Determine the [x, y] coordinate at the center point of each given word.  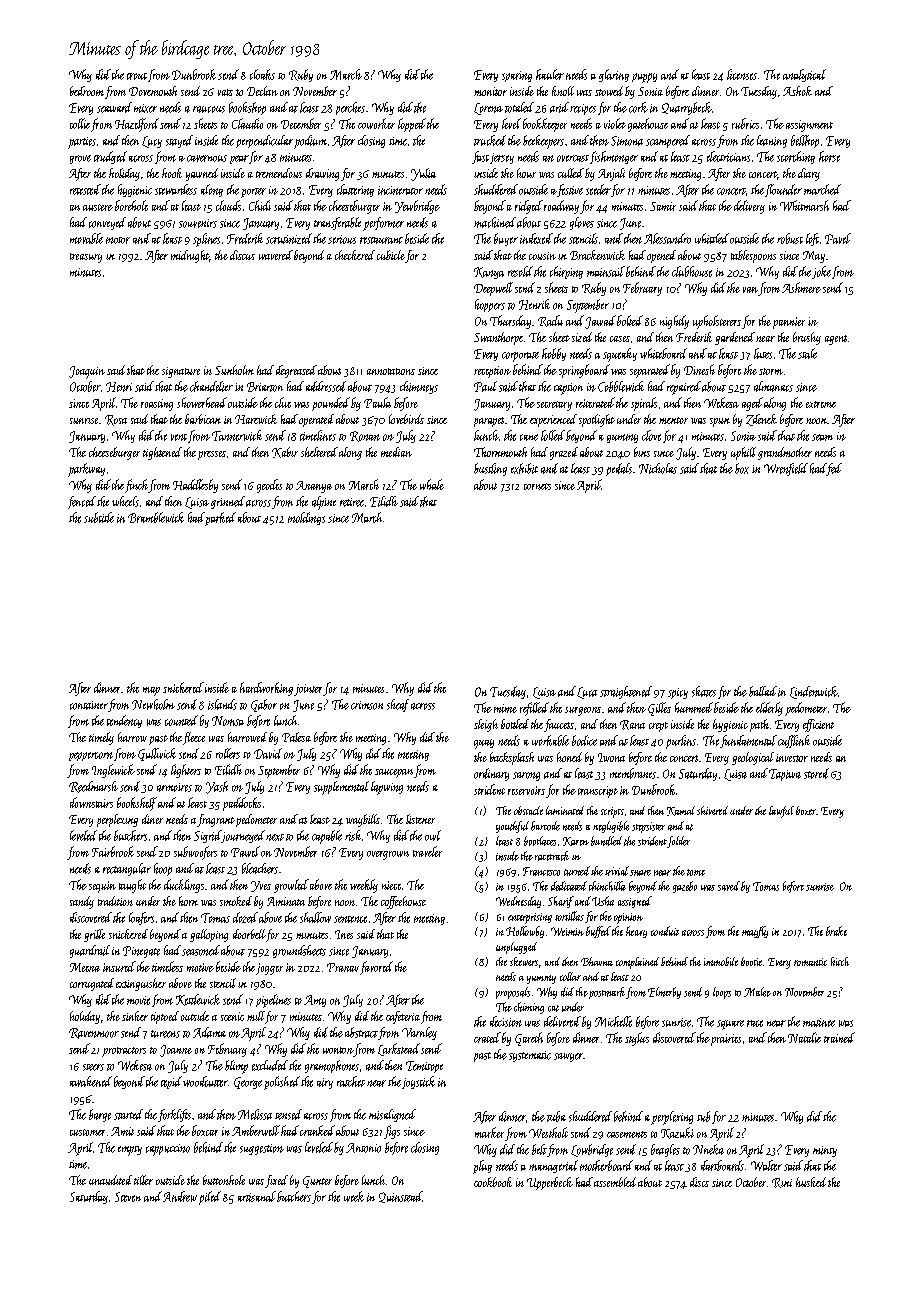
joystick [418, 1082]
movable [86, 238]
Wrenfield [786, 469]
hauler [550, 74]
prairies [726, 1040]
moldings [306, 518]
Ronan [365, 436]
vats [225, 92]
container [89, 705]
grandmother [785, 453]
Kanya [489, 273]
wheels [125, 501]
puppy [644, 78]
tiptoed [165, 1017]
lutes [763, 353]
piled [210, 1198]
